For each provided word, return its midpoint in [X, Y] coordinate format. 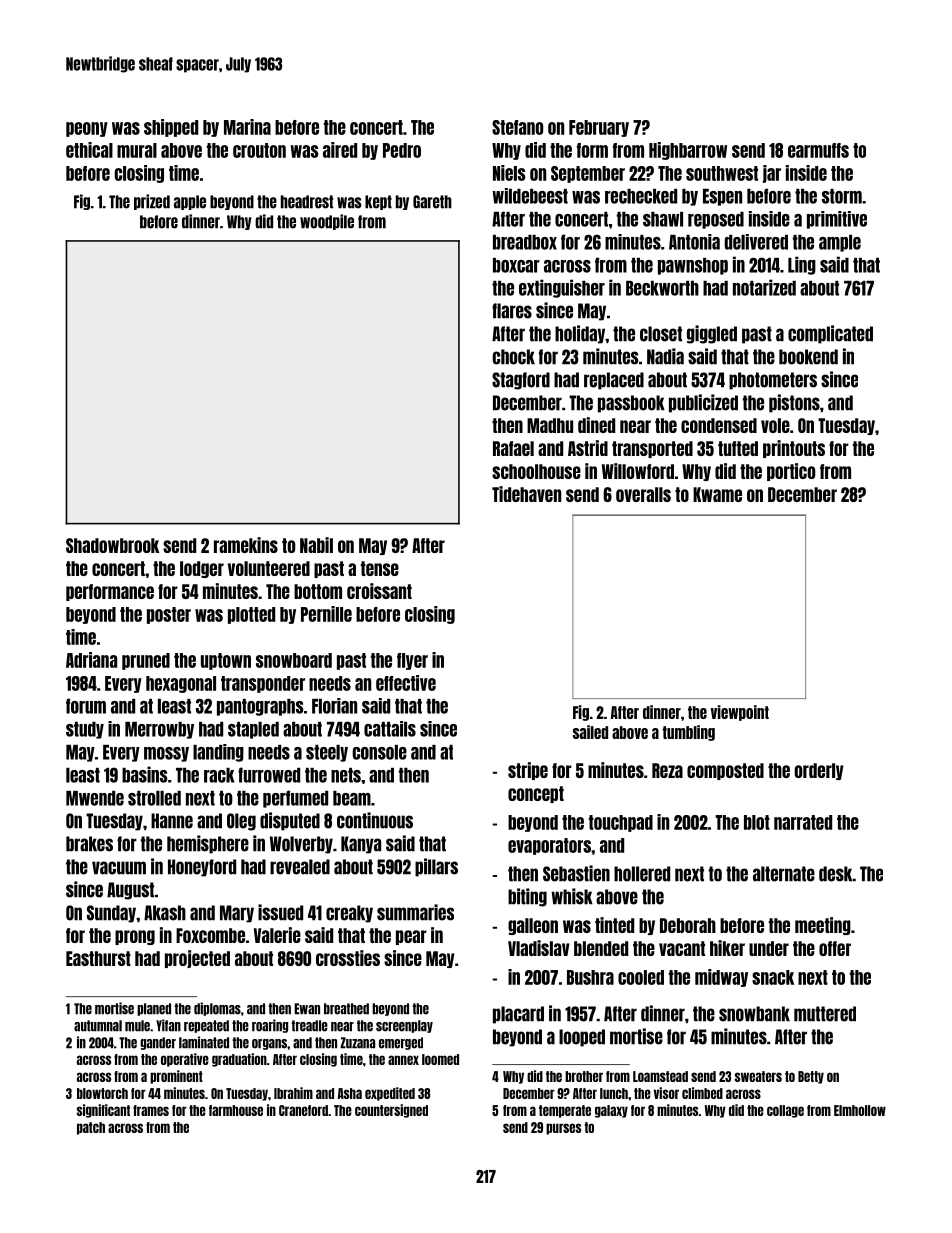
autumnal [98, 1026]
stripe [528, 771]
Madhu [550, 425]
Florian [334, 706]
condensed [719, 425]
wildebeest [530, 196]
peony [87, 129]
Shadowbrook [112, 545]
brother [584, 1076]
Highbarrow [688, 151]
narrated [803, 822]
